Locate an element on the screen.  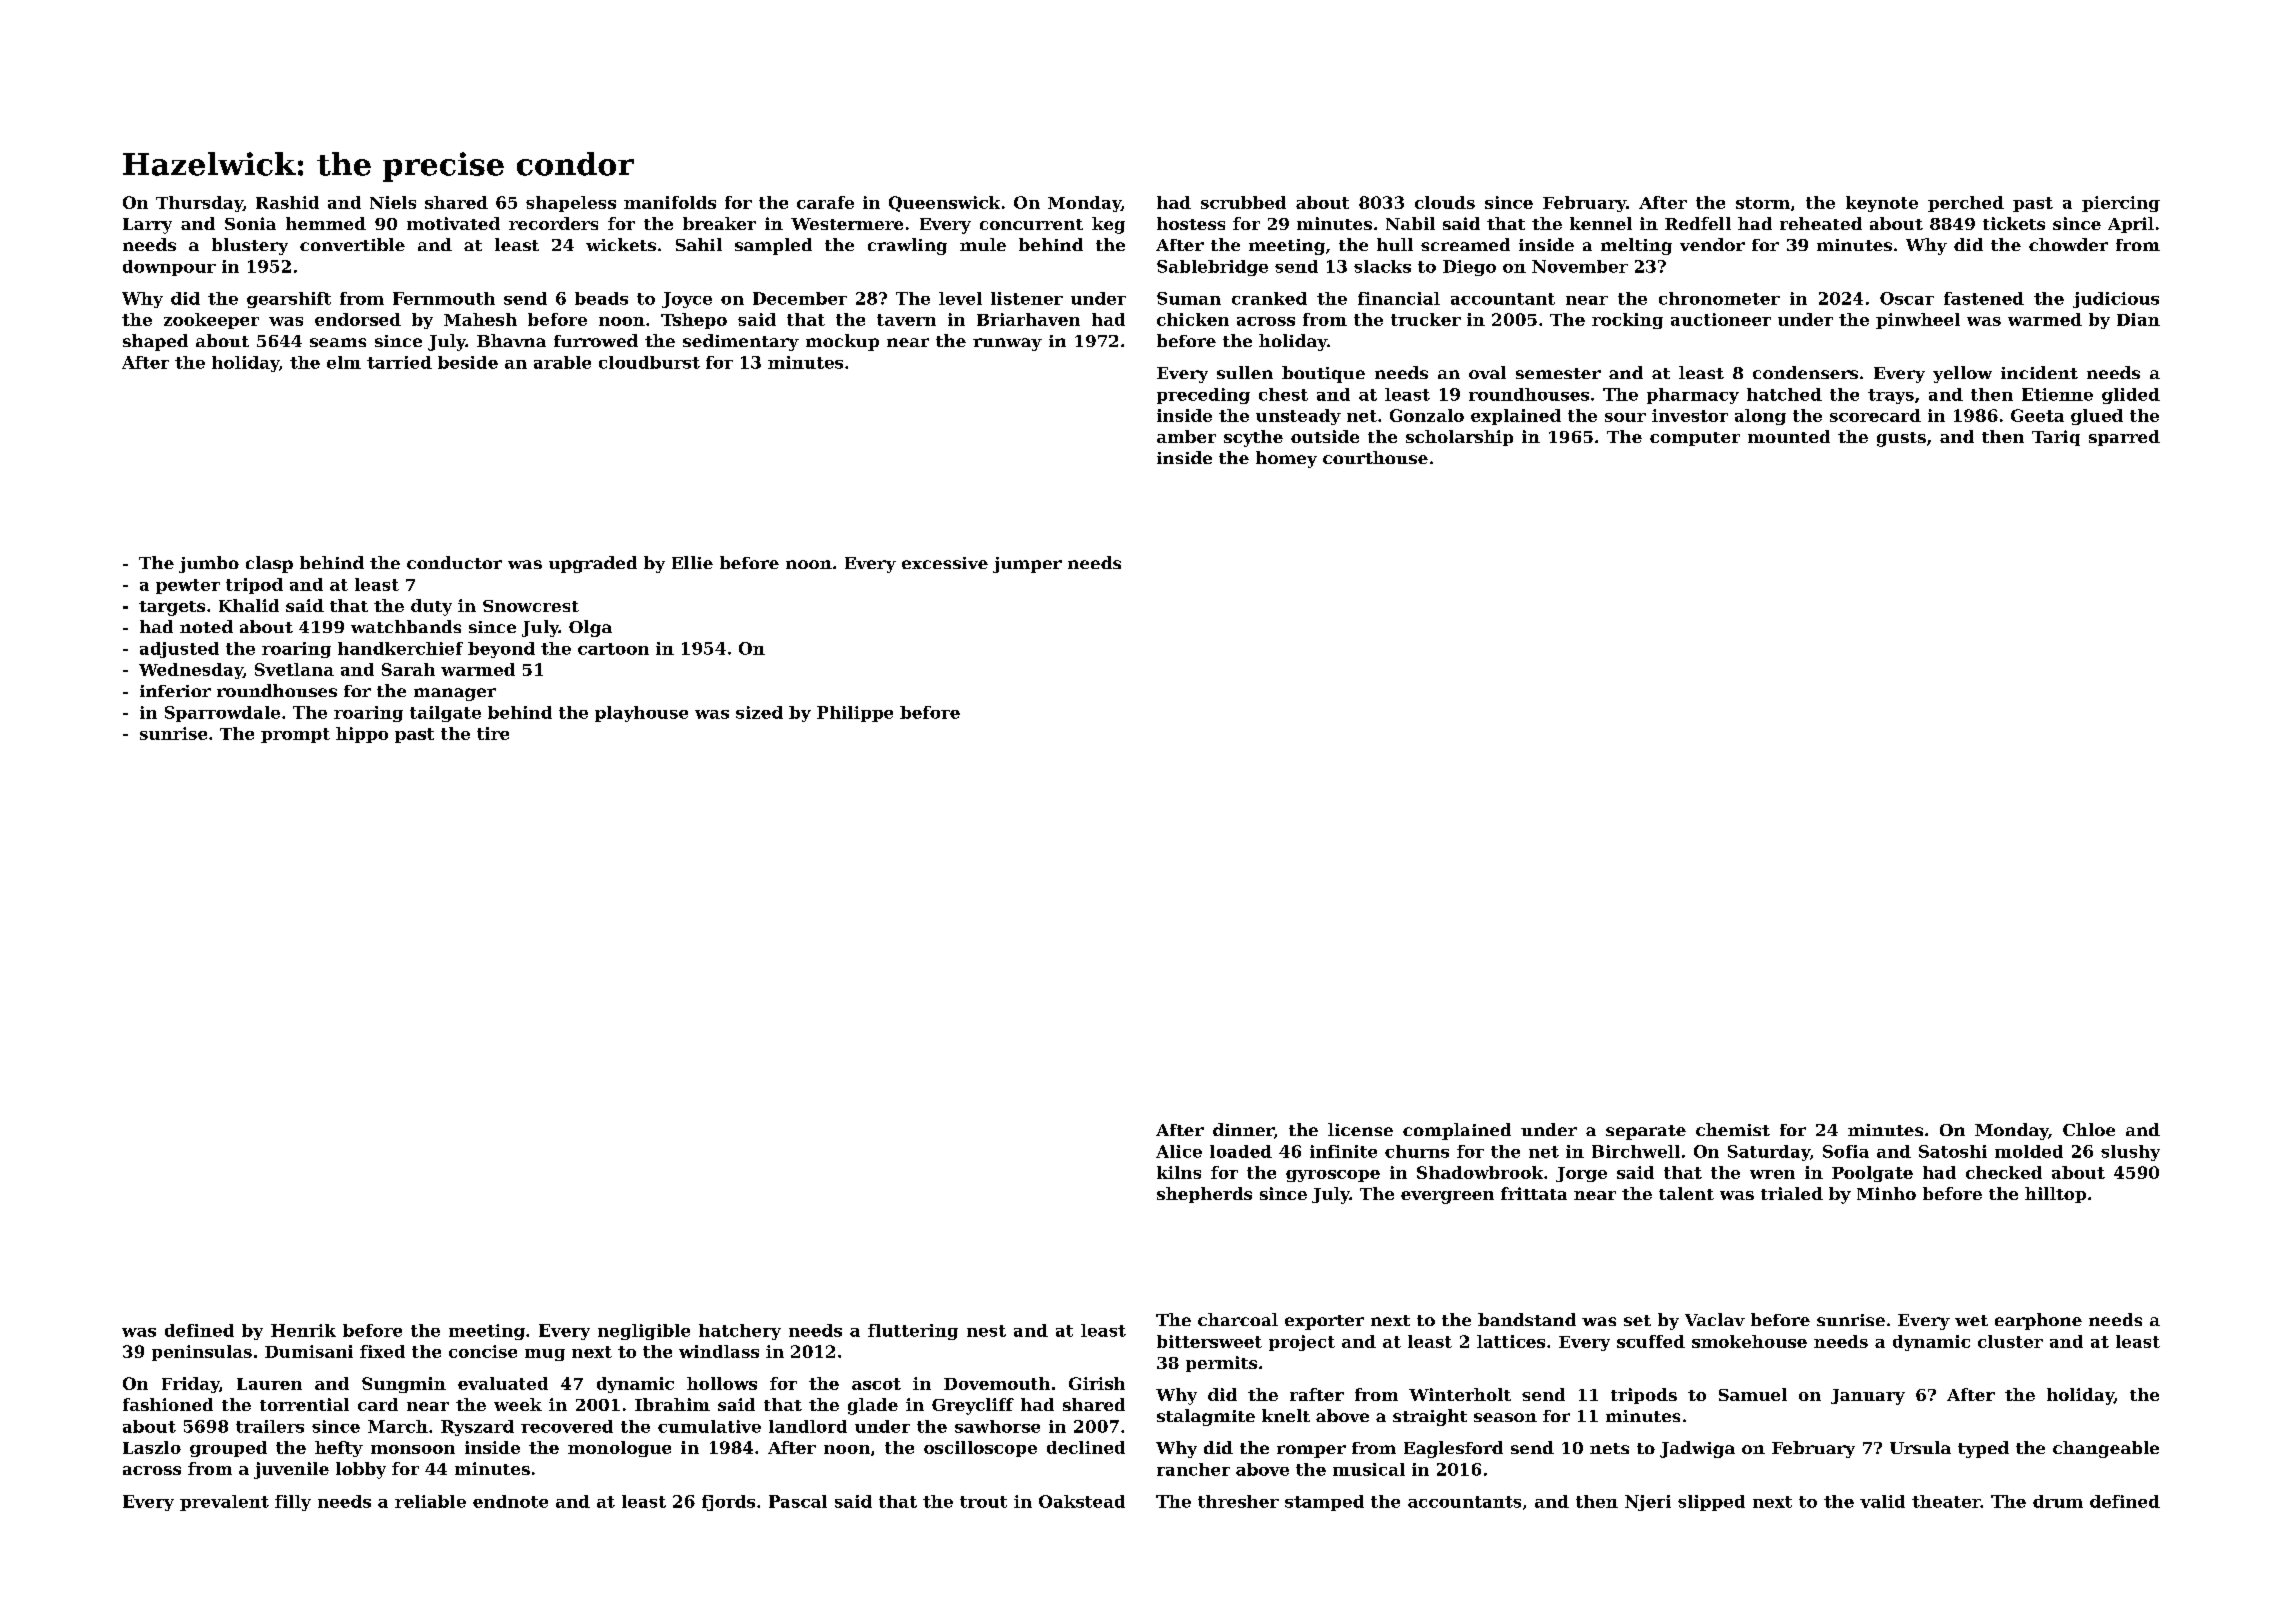
furrowed is located at coordinates (596, 340).
